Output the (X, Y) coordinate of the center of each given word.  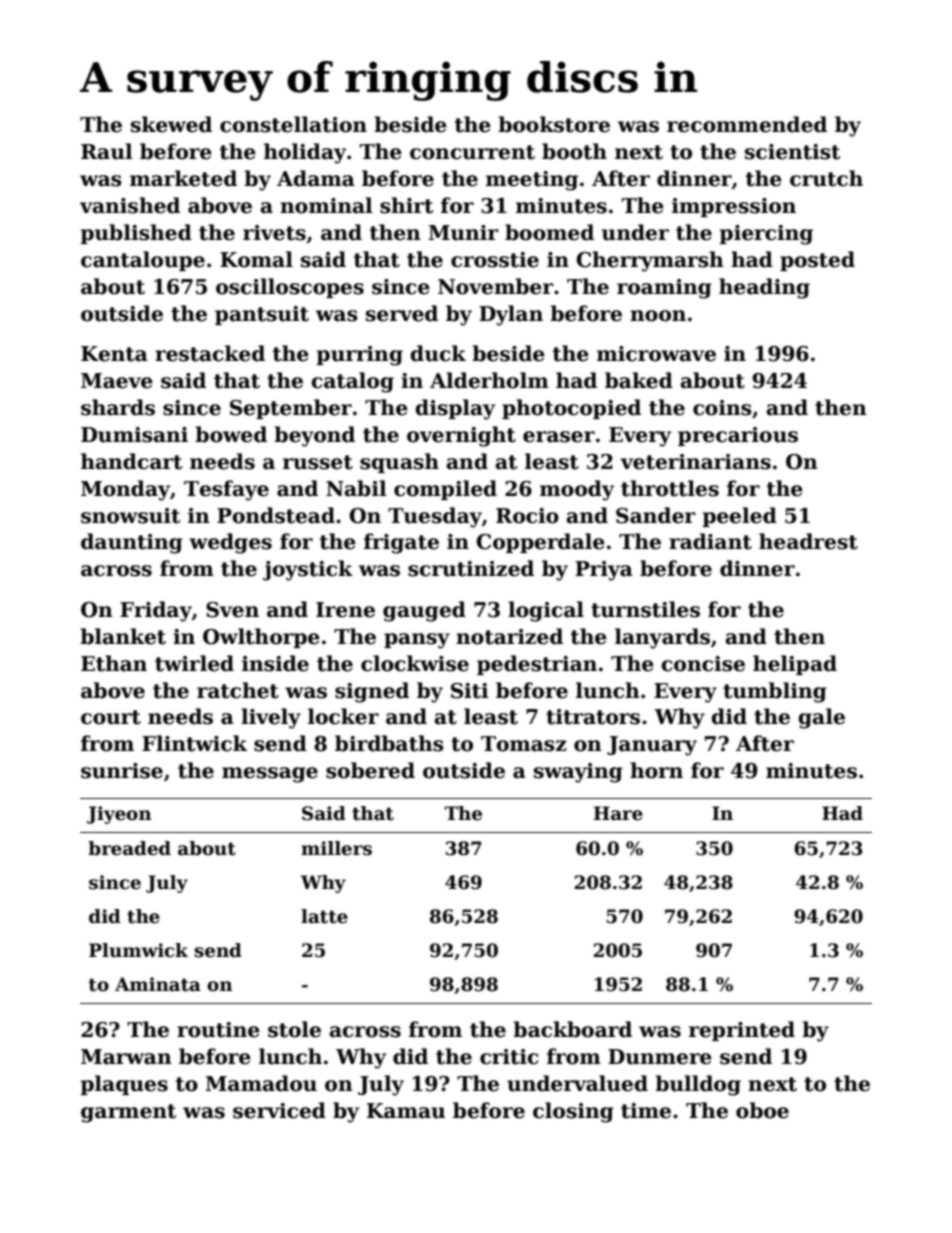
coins (722, 408)
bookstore (554, 124)
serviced (279, 1110)
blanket (123, 636)
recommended (747, 124)
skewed (171, 124)
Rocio (527, 516)
